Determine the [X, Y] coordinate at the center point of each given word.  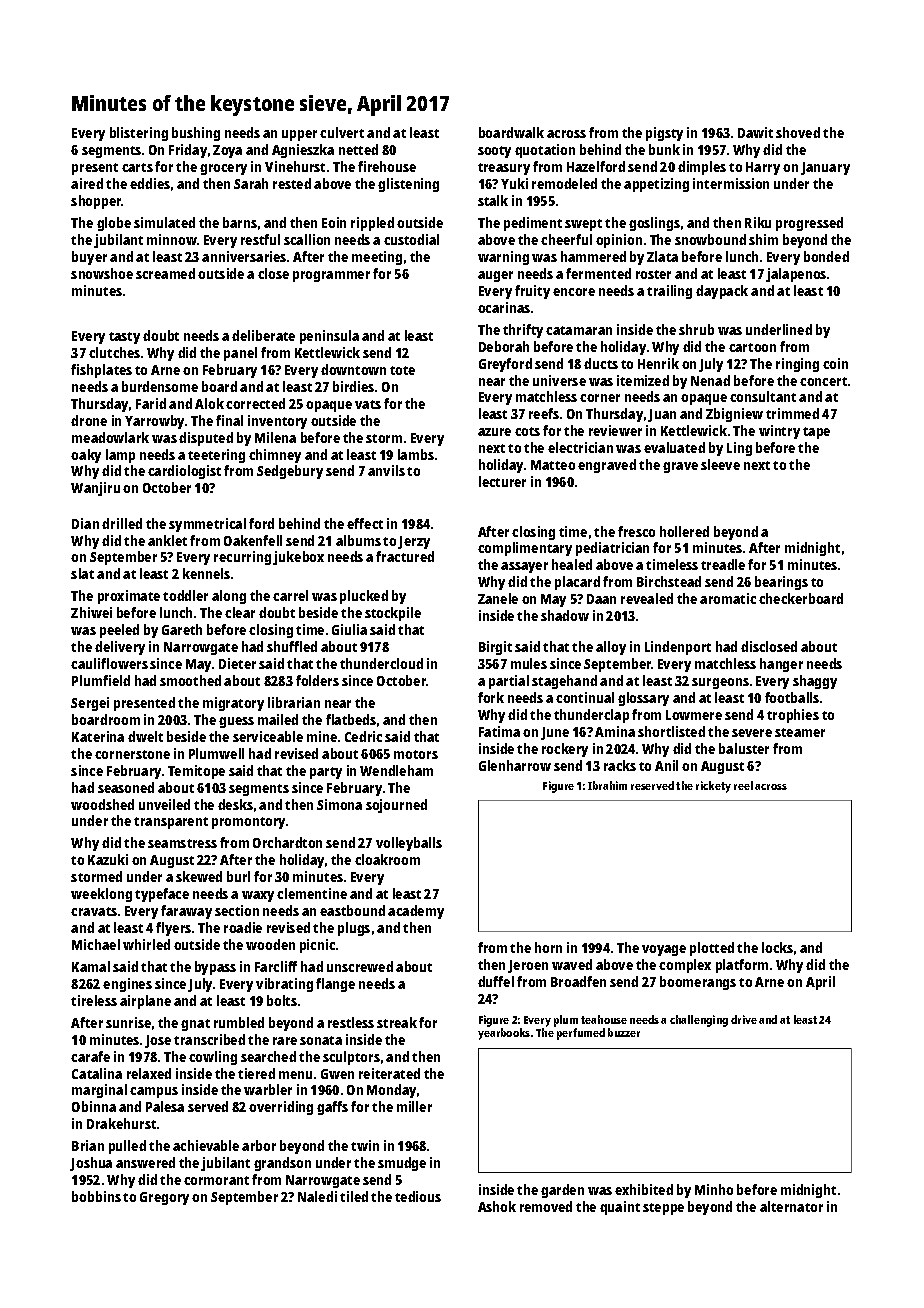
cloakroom [387, 859]
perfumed [581, 1034]
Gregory [164, 1198]
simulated [164, 222]
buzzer [624, 1032]
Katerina [98, 736]
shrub [696, 329]
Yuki [514, 183]
